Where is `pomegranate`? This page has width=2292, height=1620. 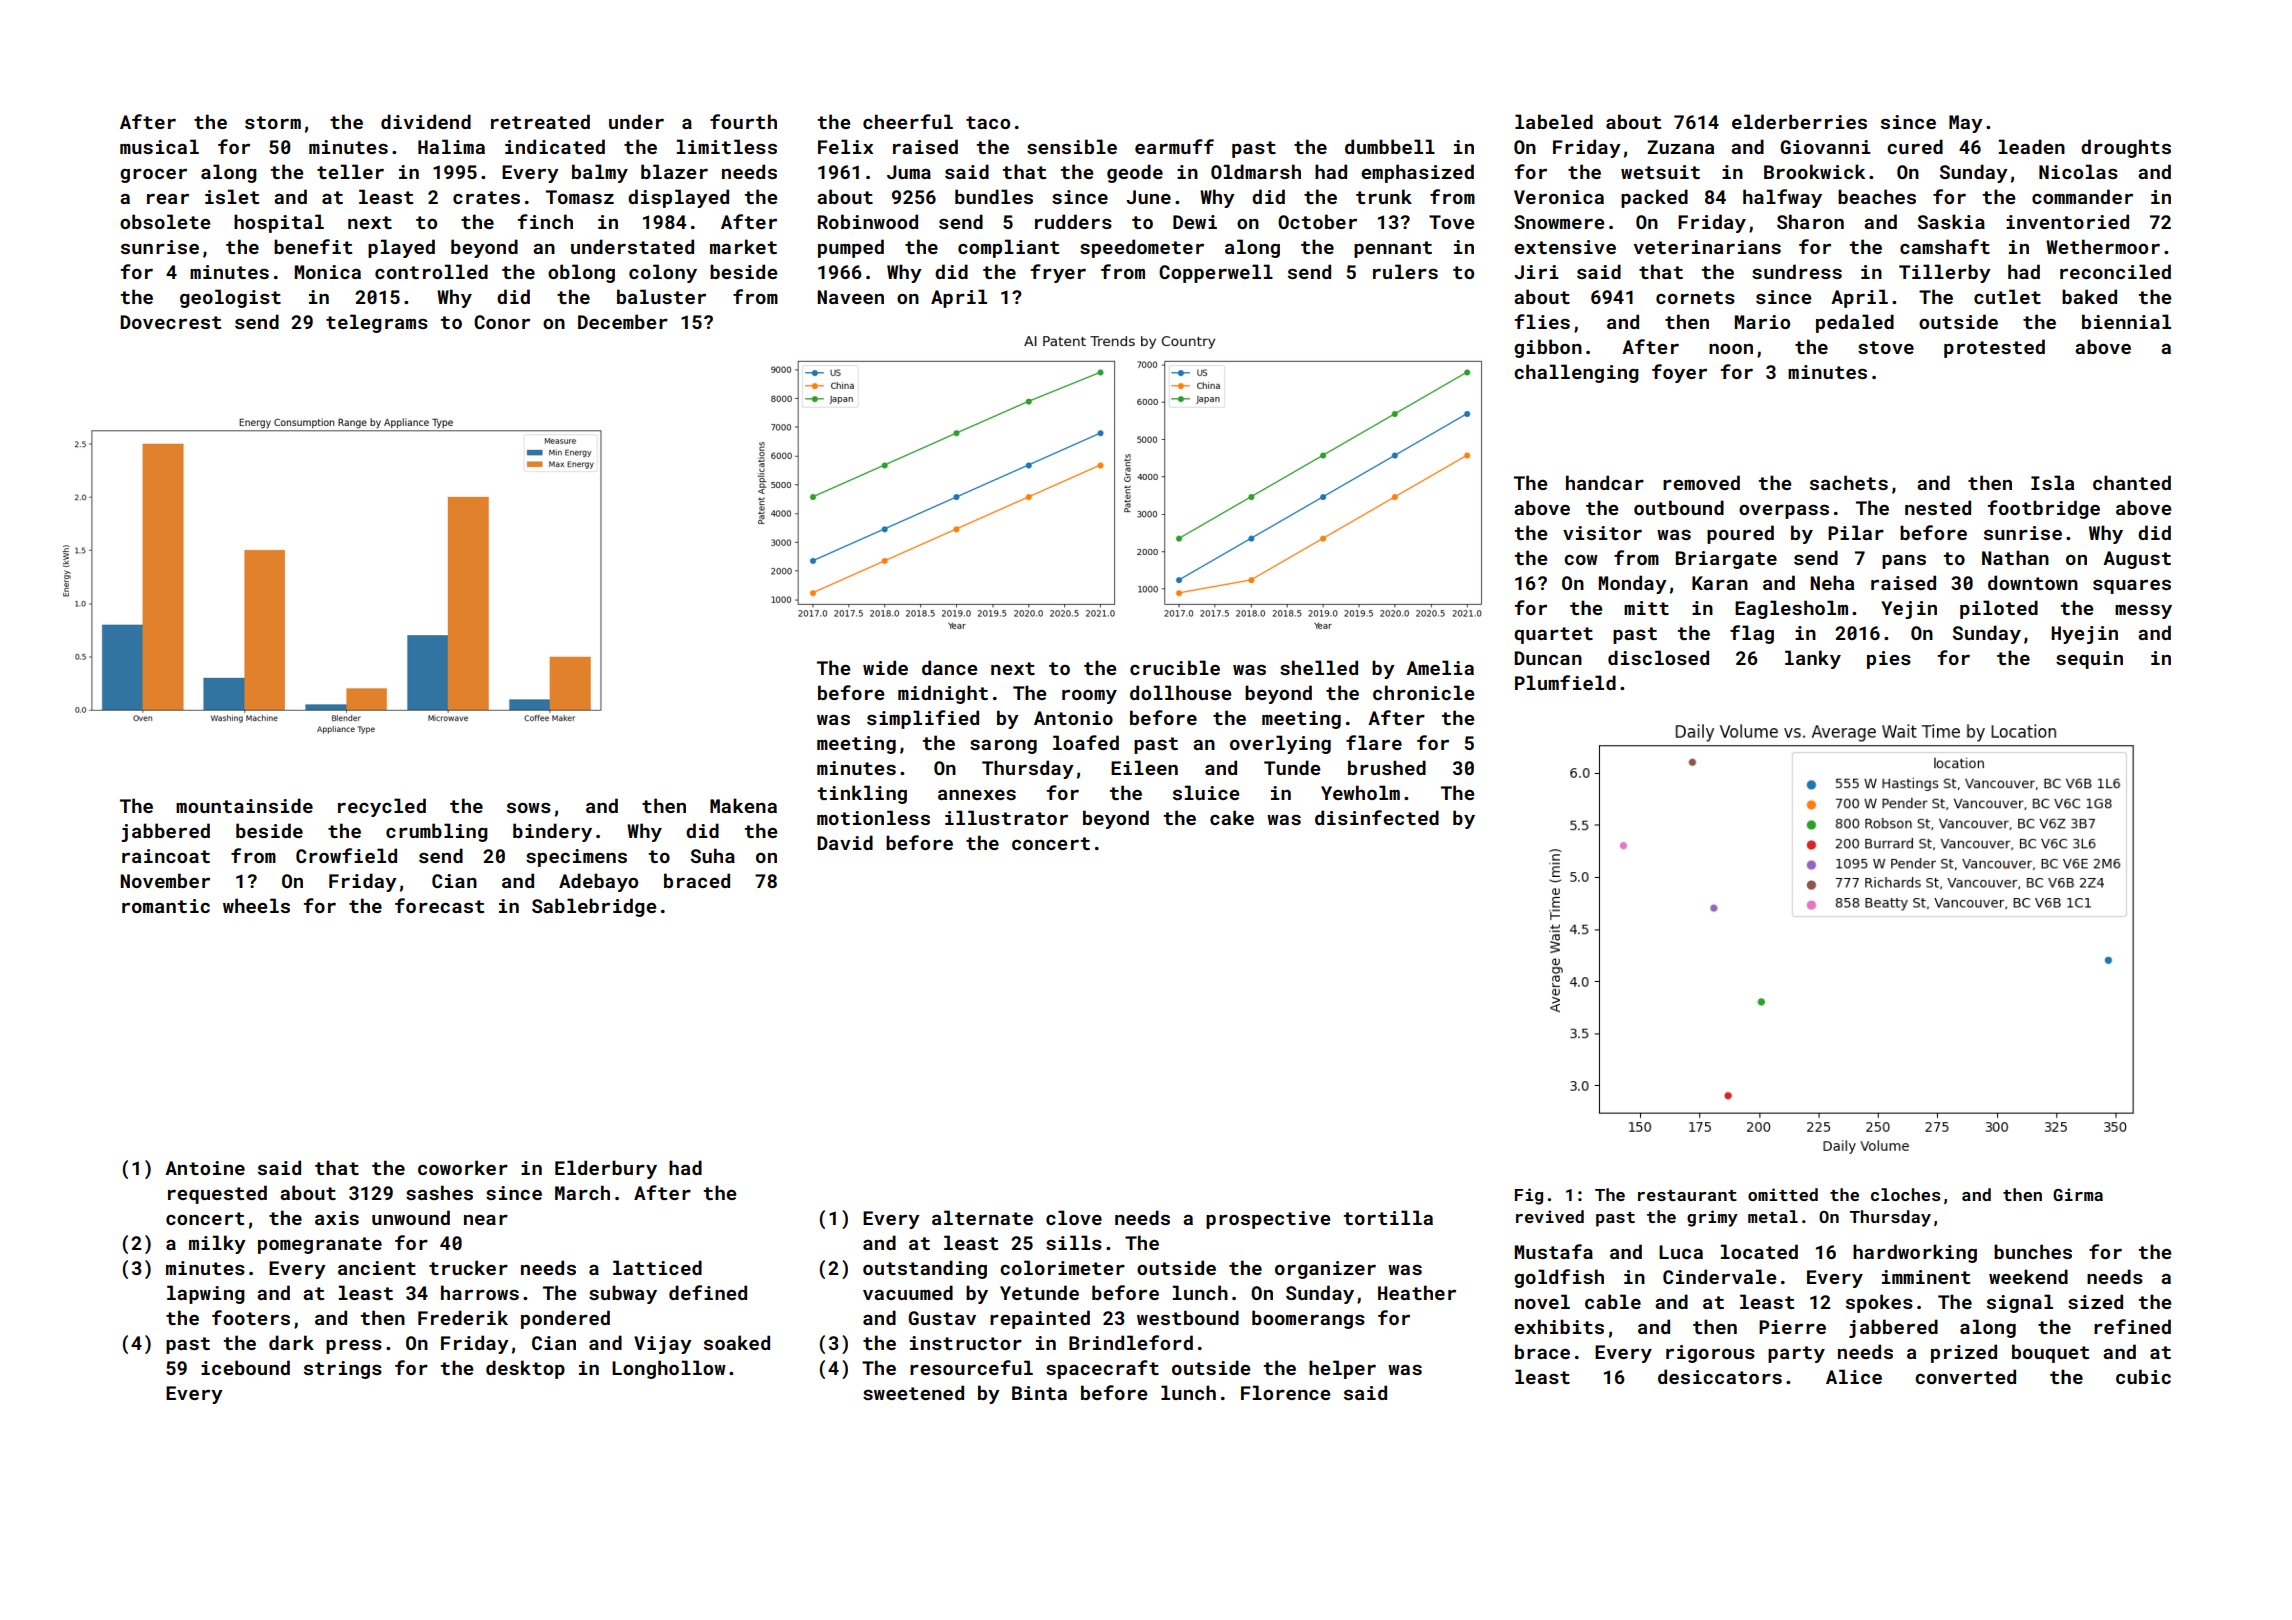 pomegranate is located at coordinates (320, 1245).
